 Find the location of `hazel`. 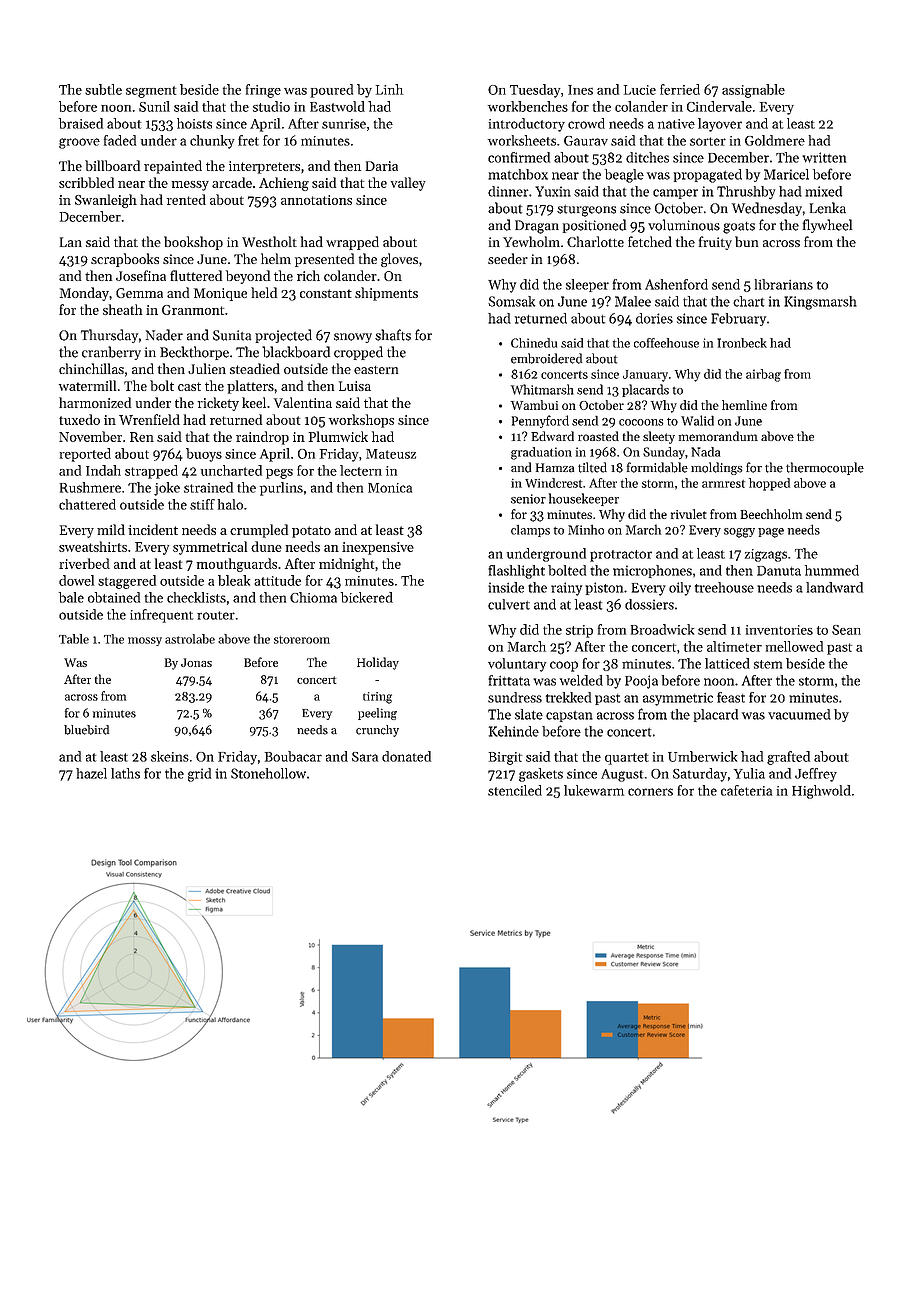

hazel is located at coordinates (91, 773).
